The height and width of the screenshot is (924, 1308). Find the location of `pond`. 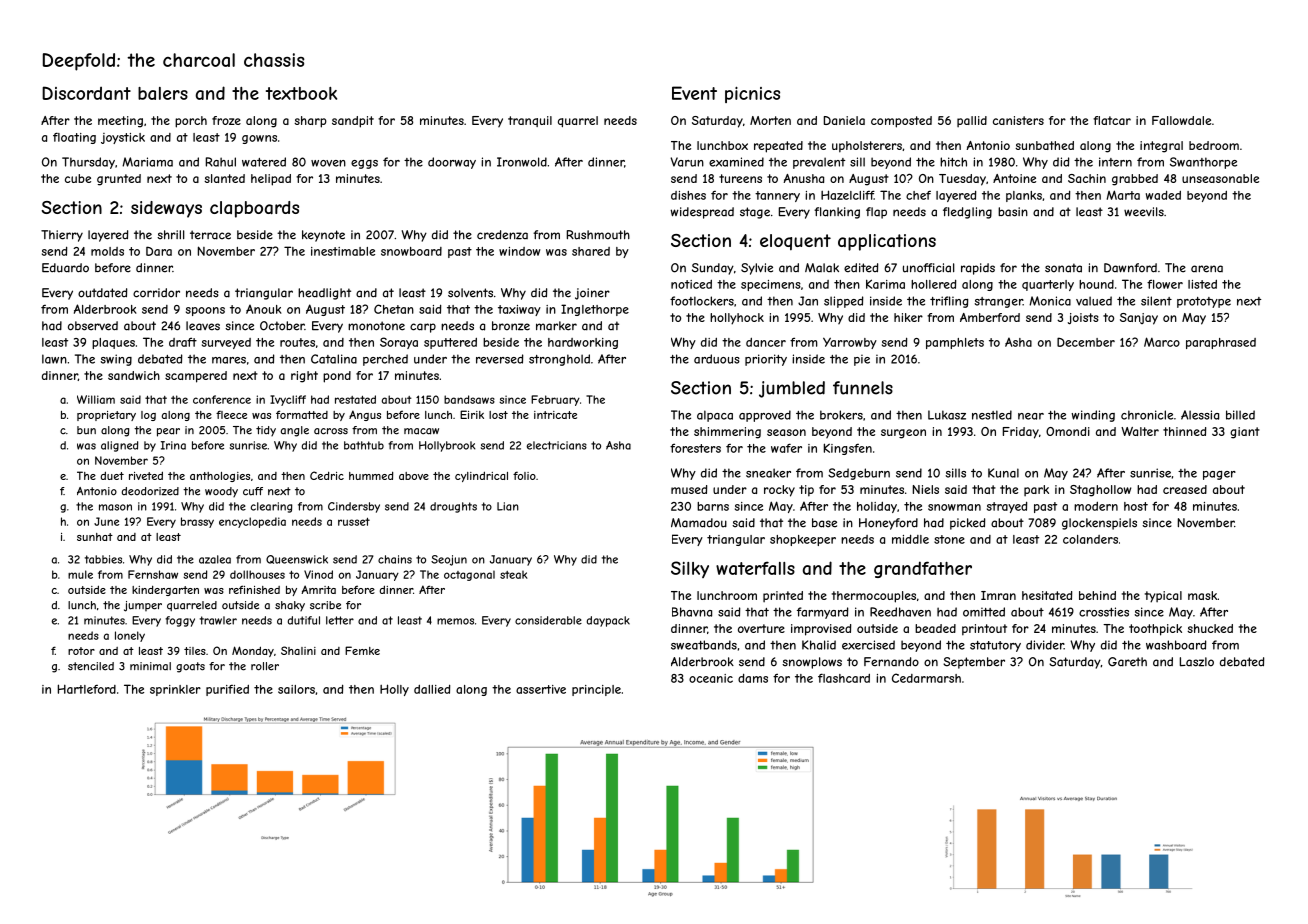

pond is located at coordinates (337, 377).
